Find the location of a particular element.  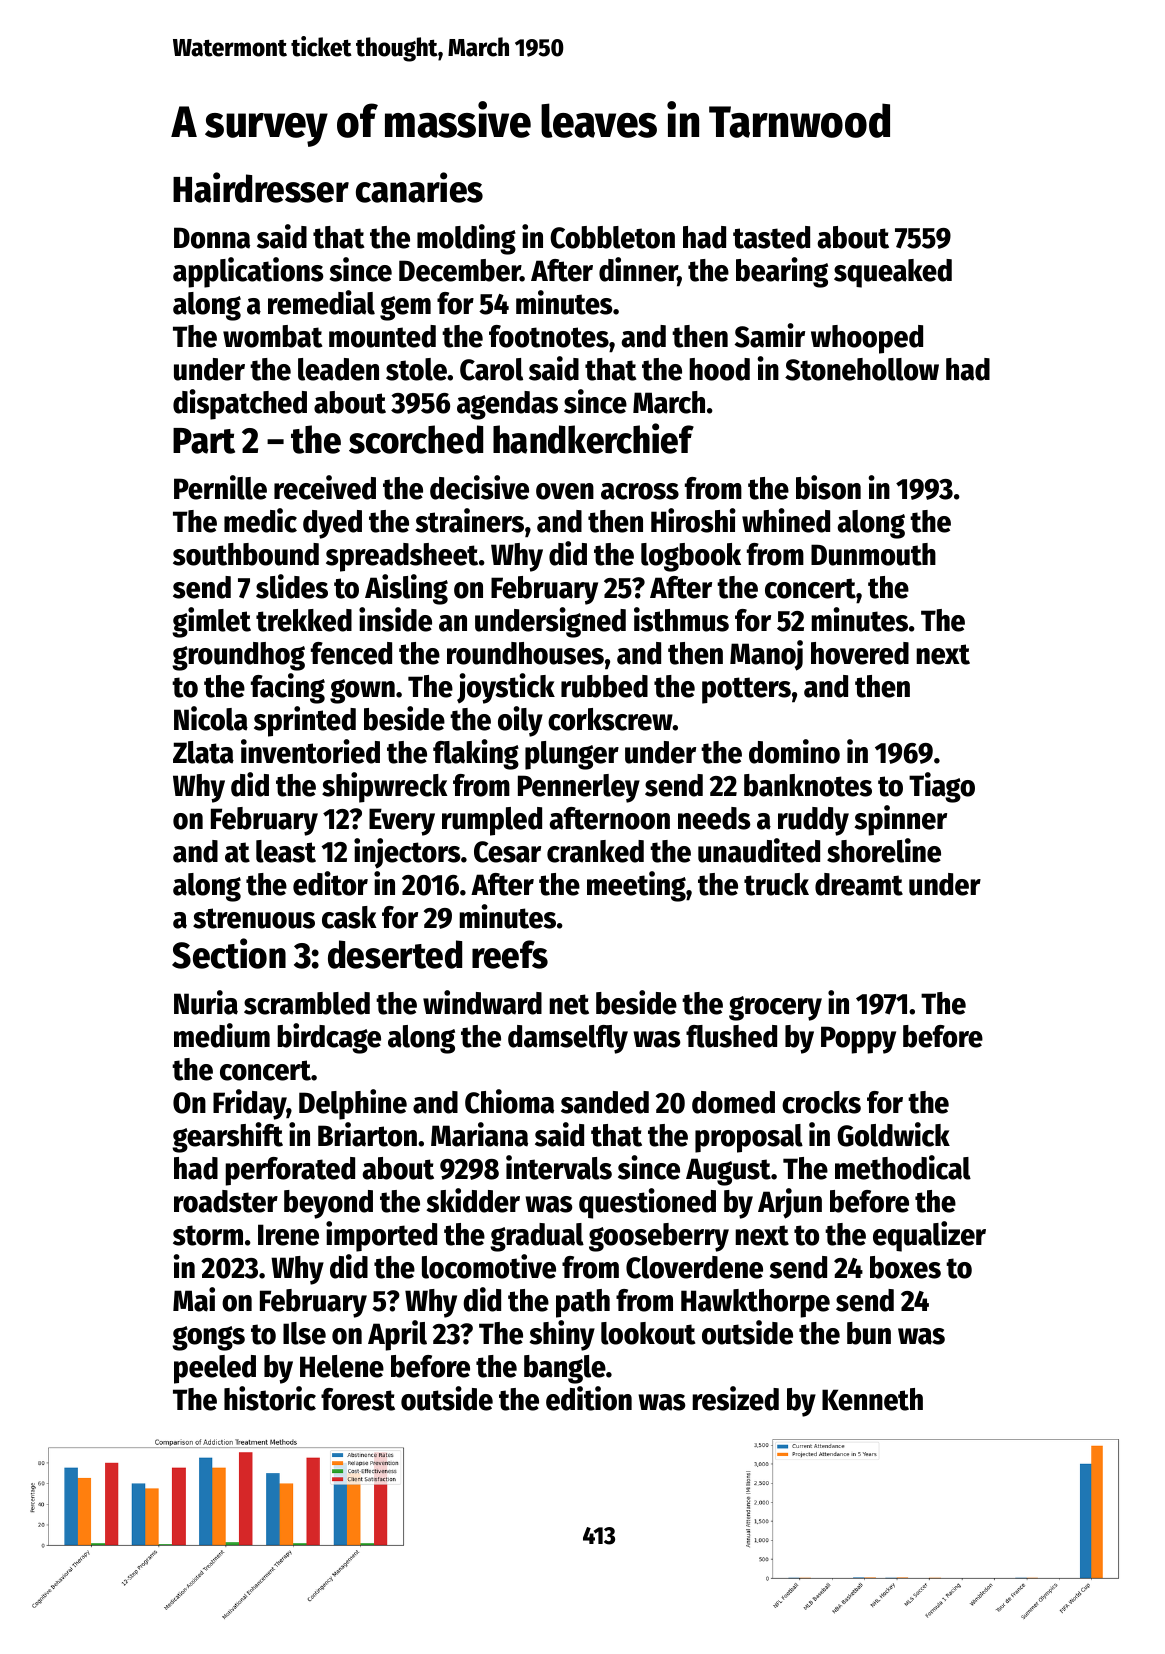

cranked is located at coordinates (595, 851).
